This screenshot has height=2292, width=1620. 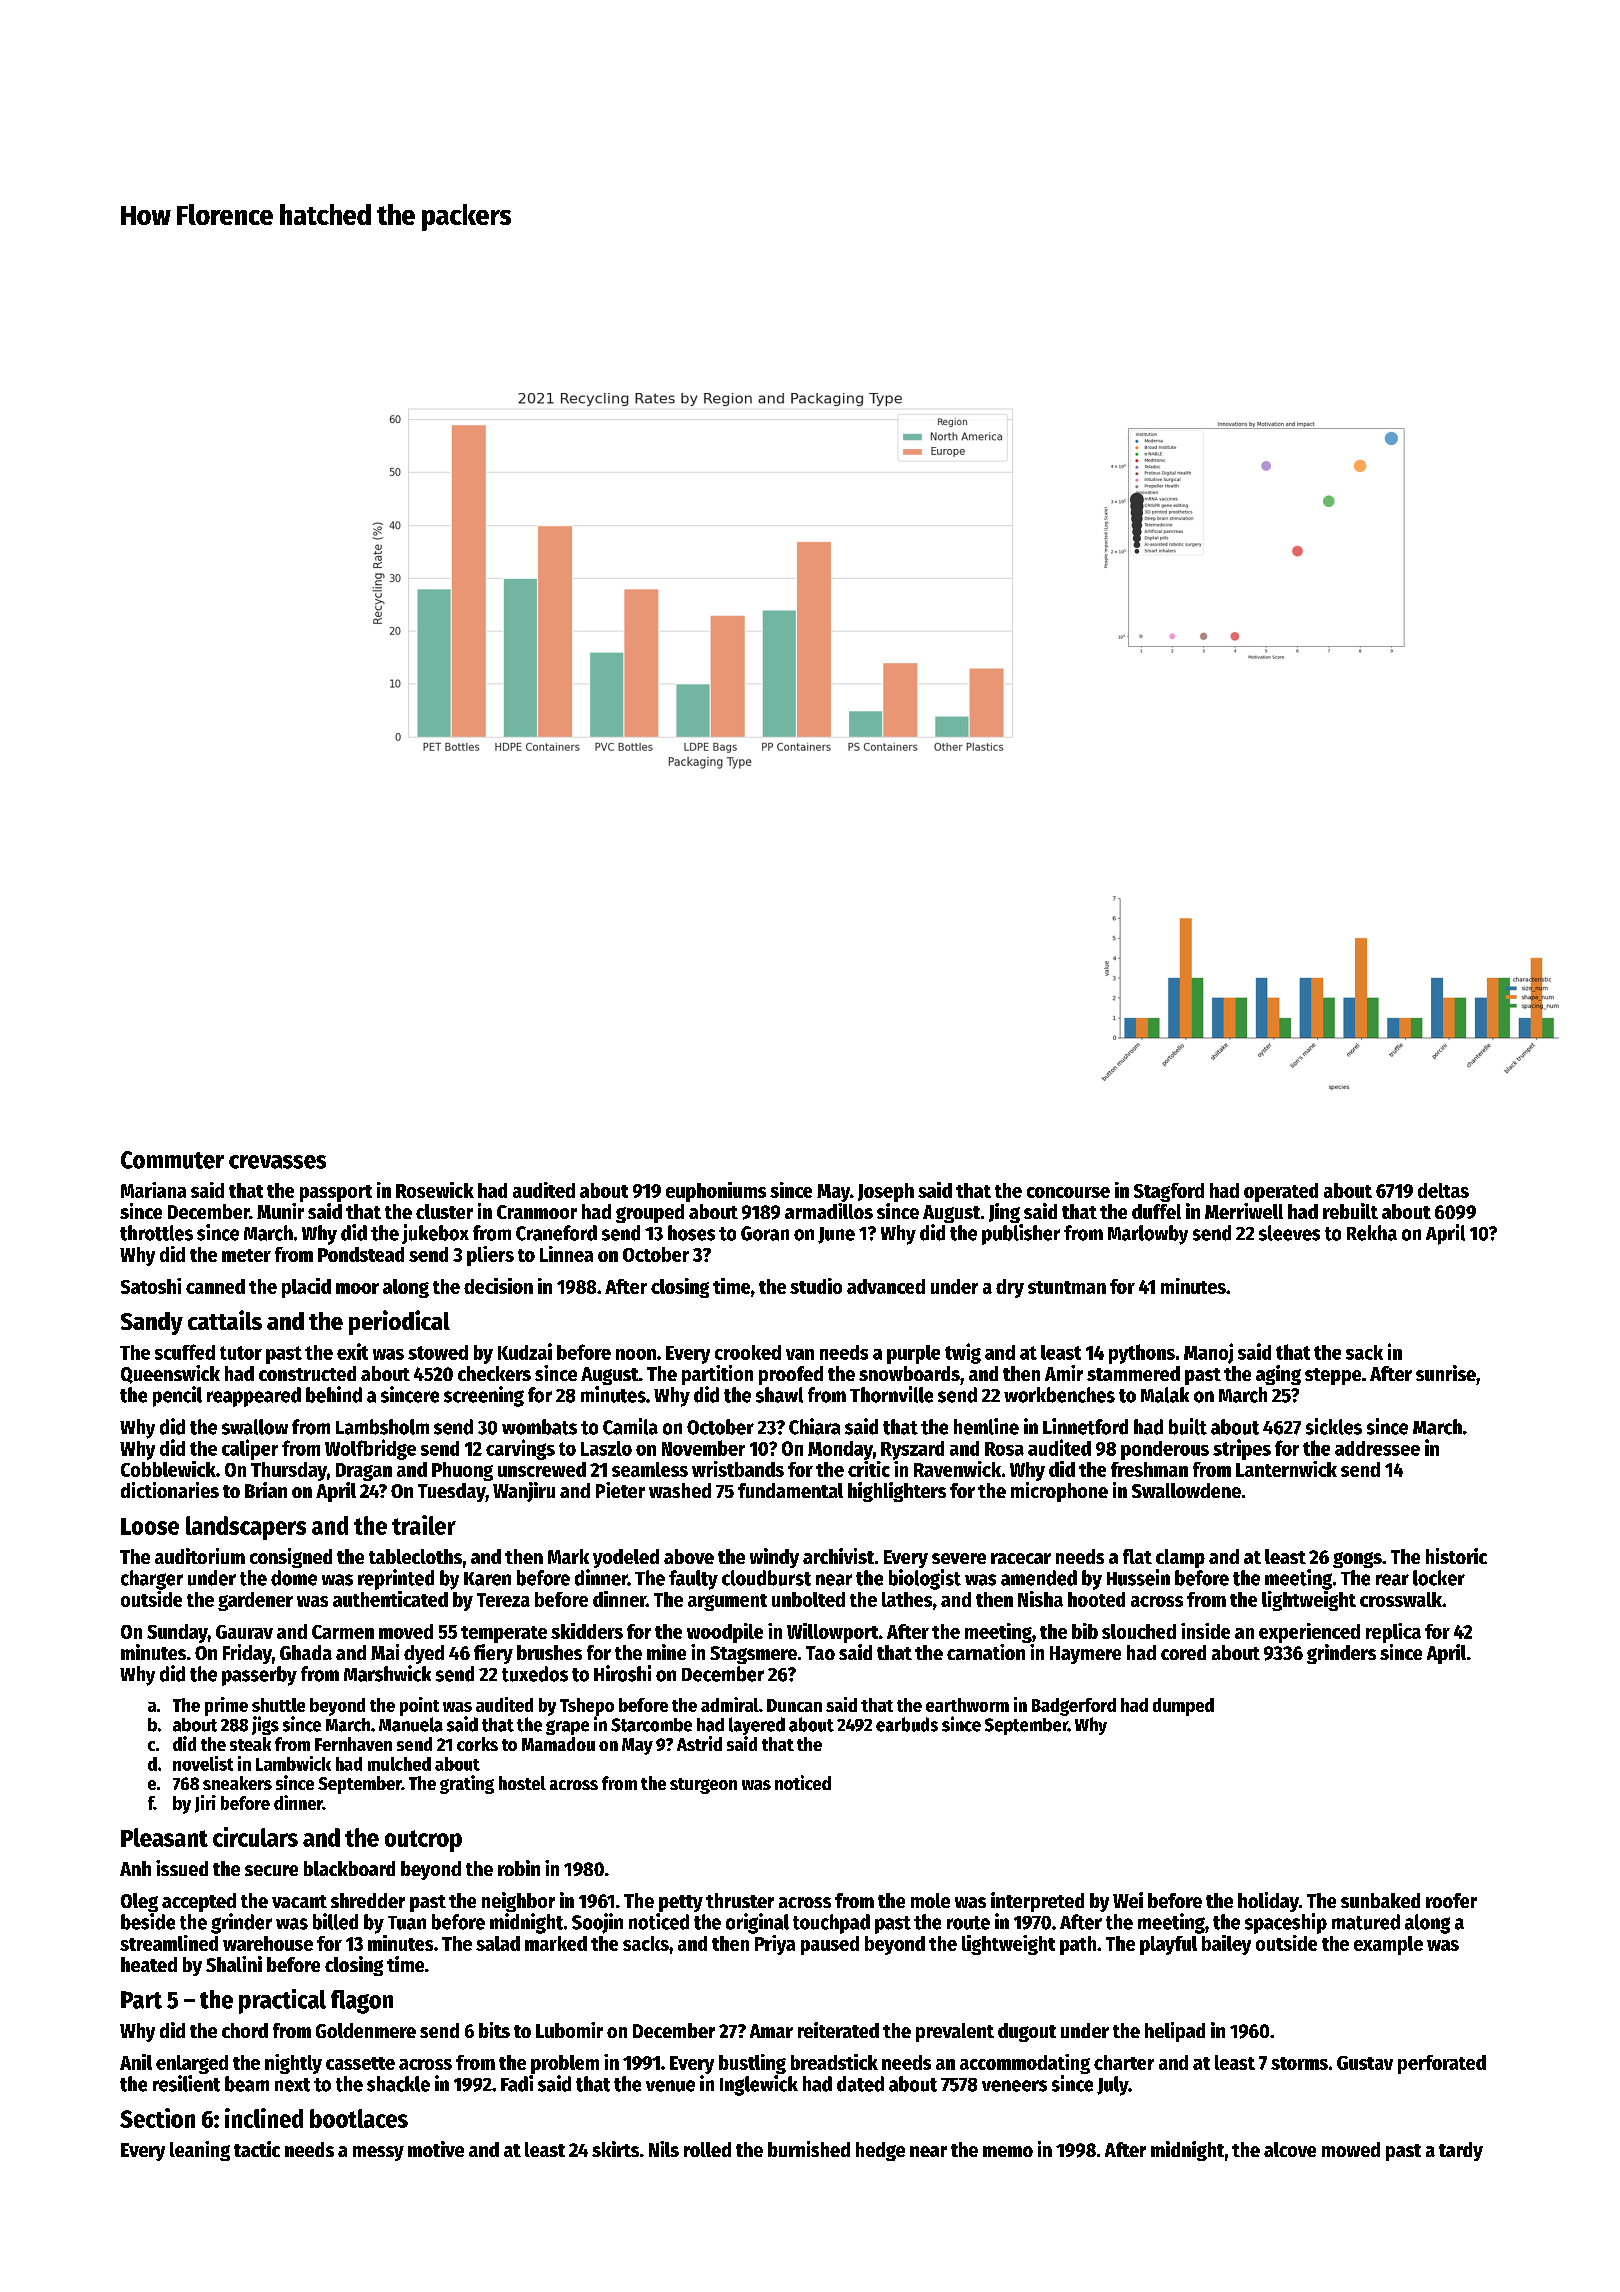 I want to click on Section, so click(x=157, y=2118).
